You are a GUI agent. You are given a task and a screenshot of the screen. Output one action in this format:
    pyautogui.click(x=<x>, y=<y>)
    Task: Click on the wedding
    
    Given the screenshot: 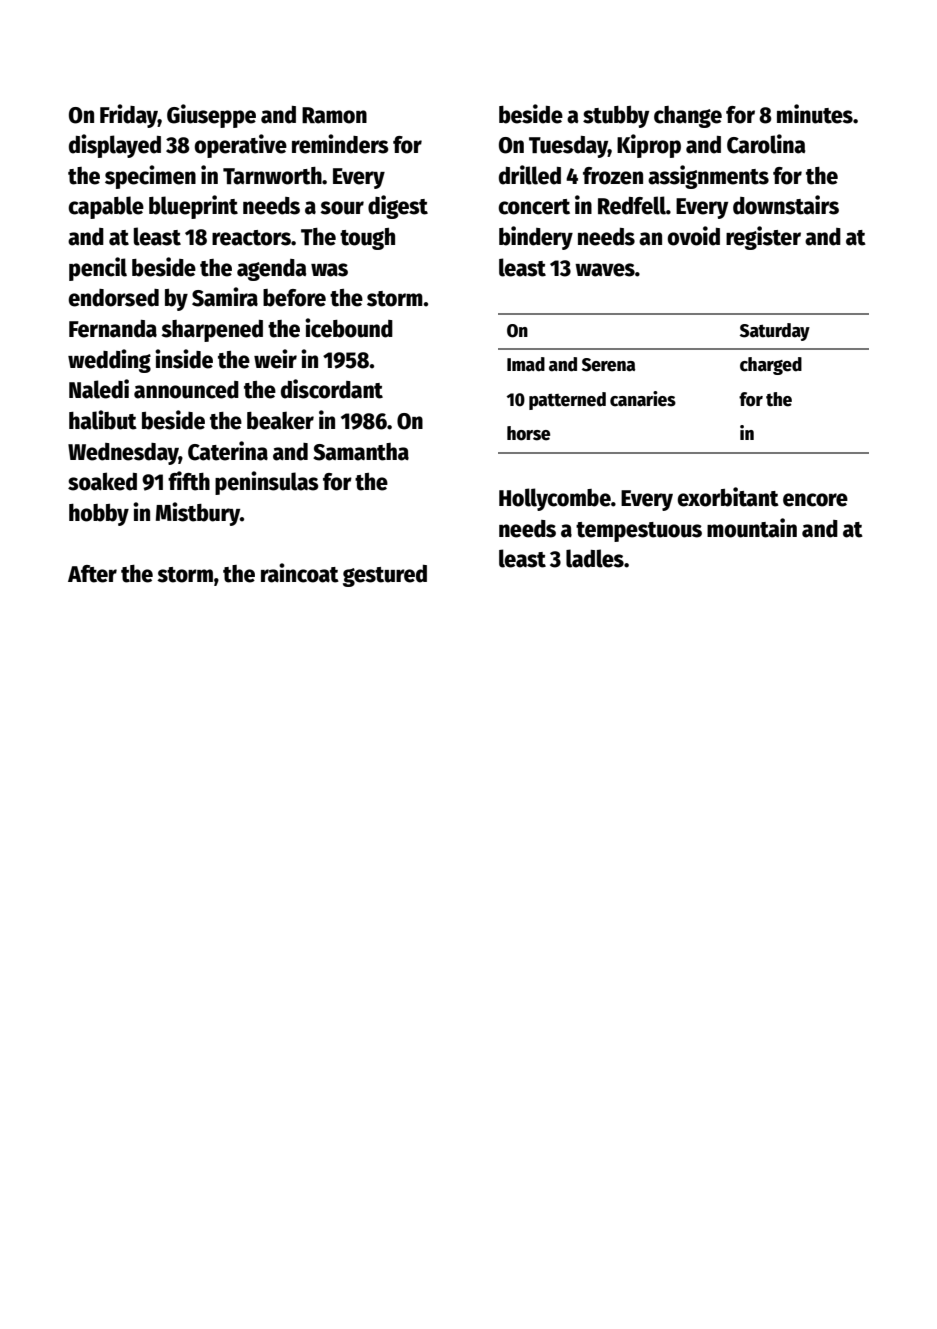 What is the action you would take?
    pyautogui.click(x=109, y=361)
